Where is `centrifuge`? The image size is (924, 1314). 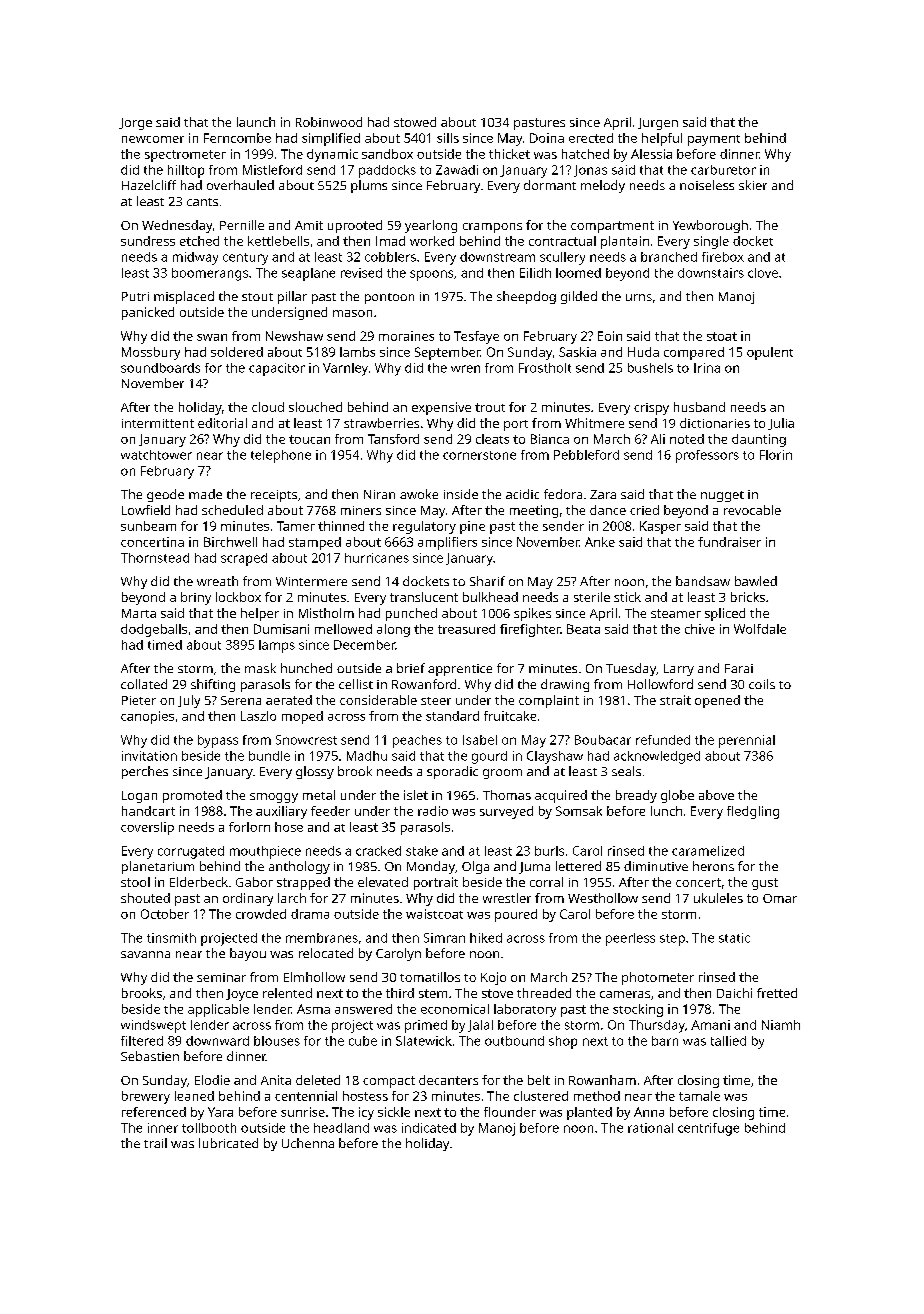 centrifuge is located at coordinates (708, 1129).
